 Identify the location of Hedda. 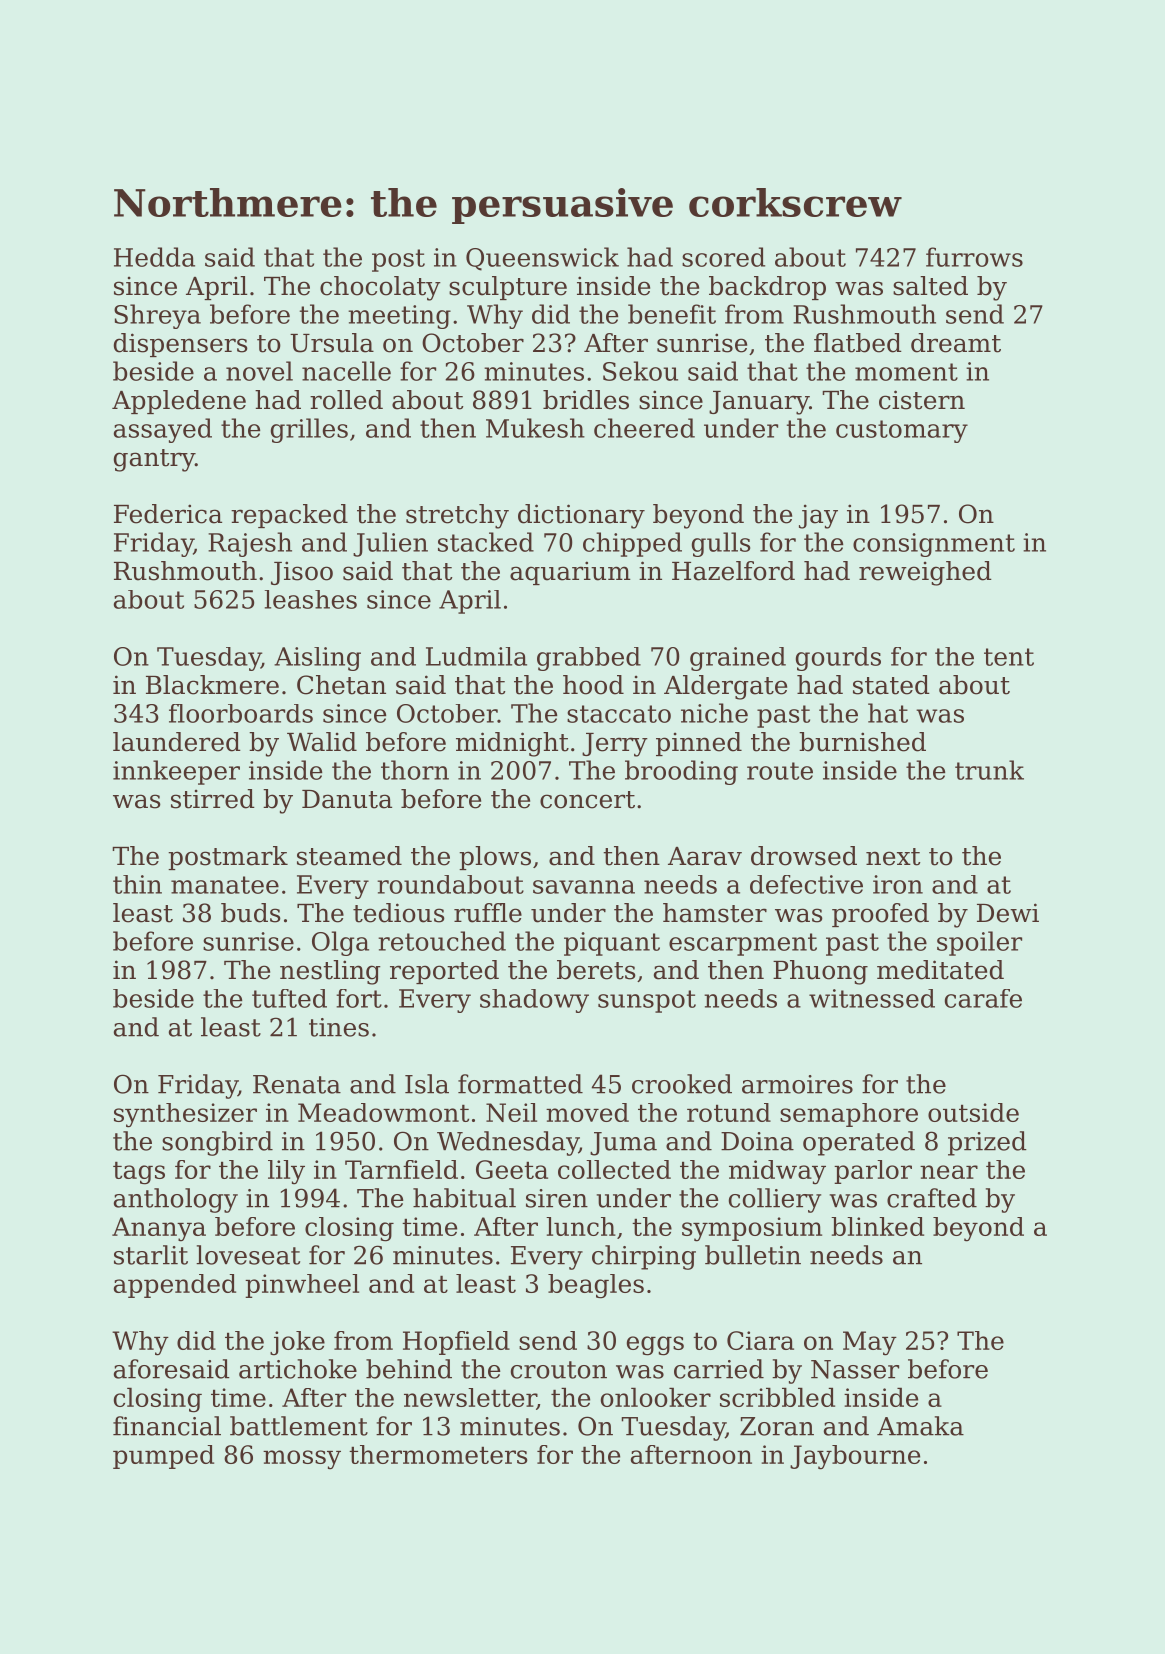
(154, 257).
